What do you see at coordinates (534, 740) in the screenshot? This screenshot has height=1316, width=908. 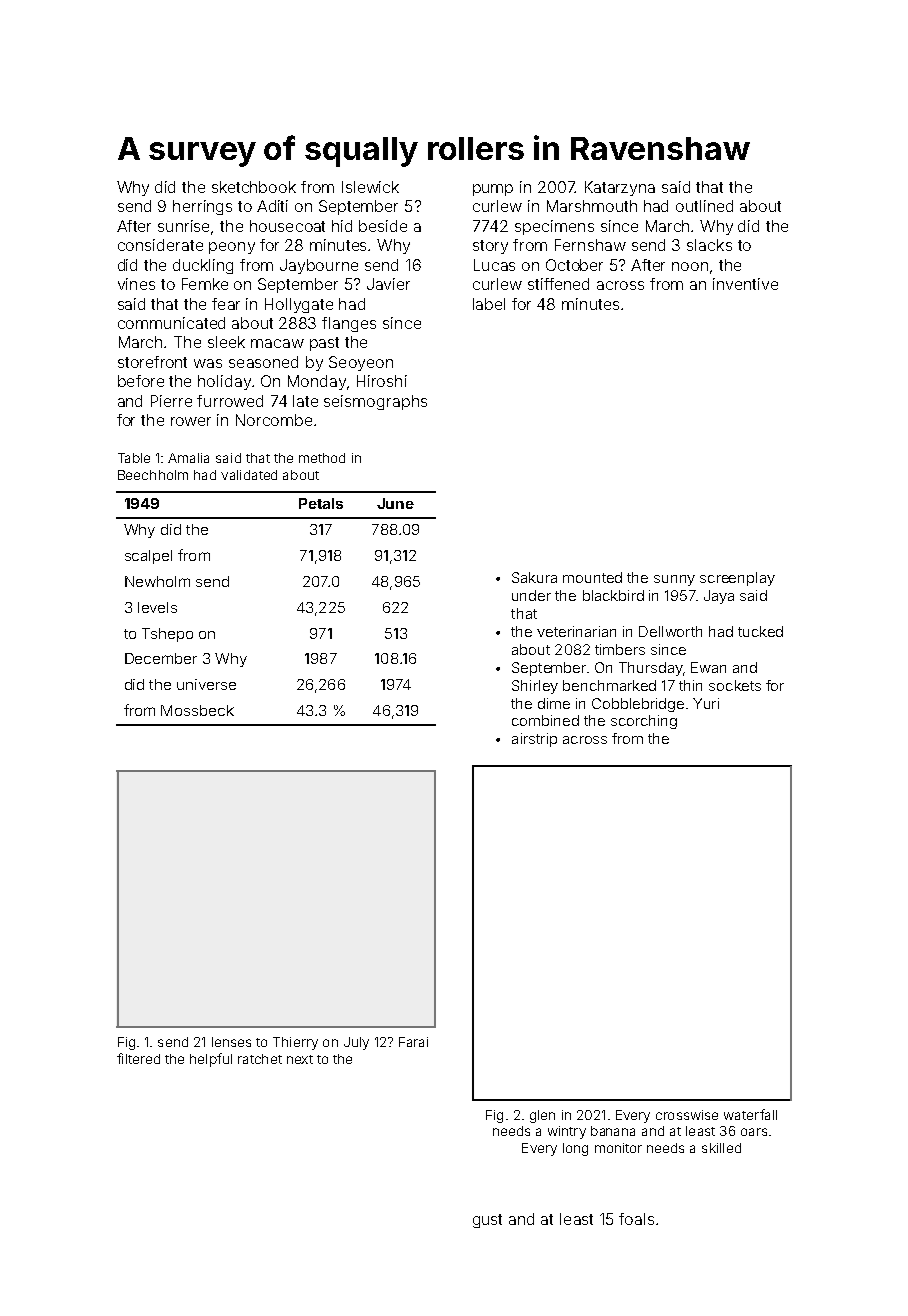 I see `airstrip` at bounding box center [534, 740].
